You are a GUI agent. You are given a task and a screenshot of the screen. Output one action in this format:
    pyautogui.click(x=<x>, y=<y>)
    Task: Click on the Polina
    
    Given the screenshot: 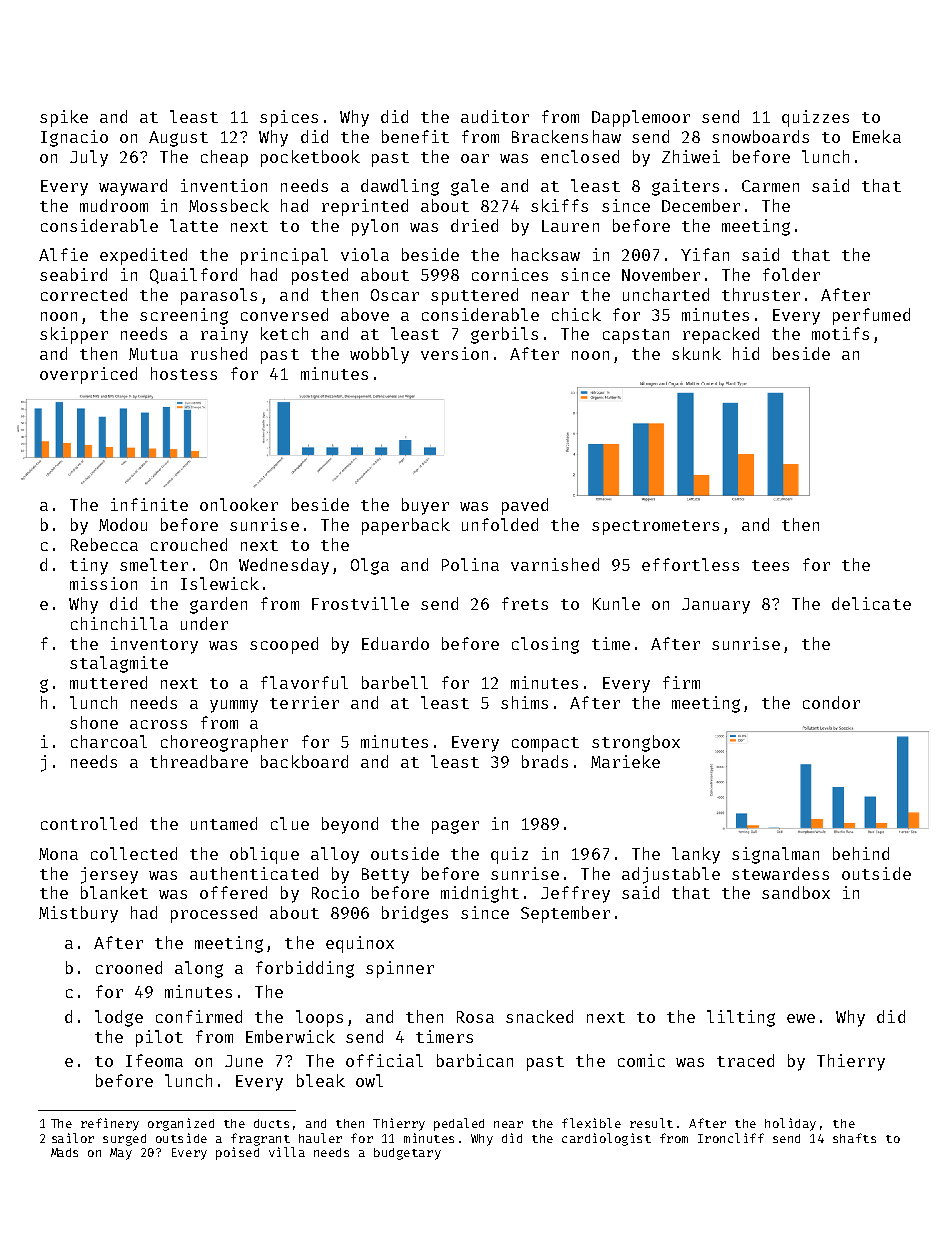 What is the action you would take?
    pyautogui.click(x=470, y=564)
